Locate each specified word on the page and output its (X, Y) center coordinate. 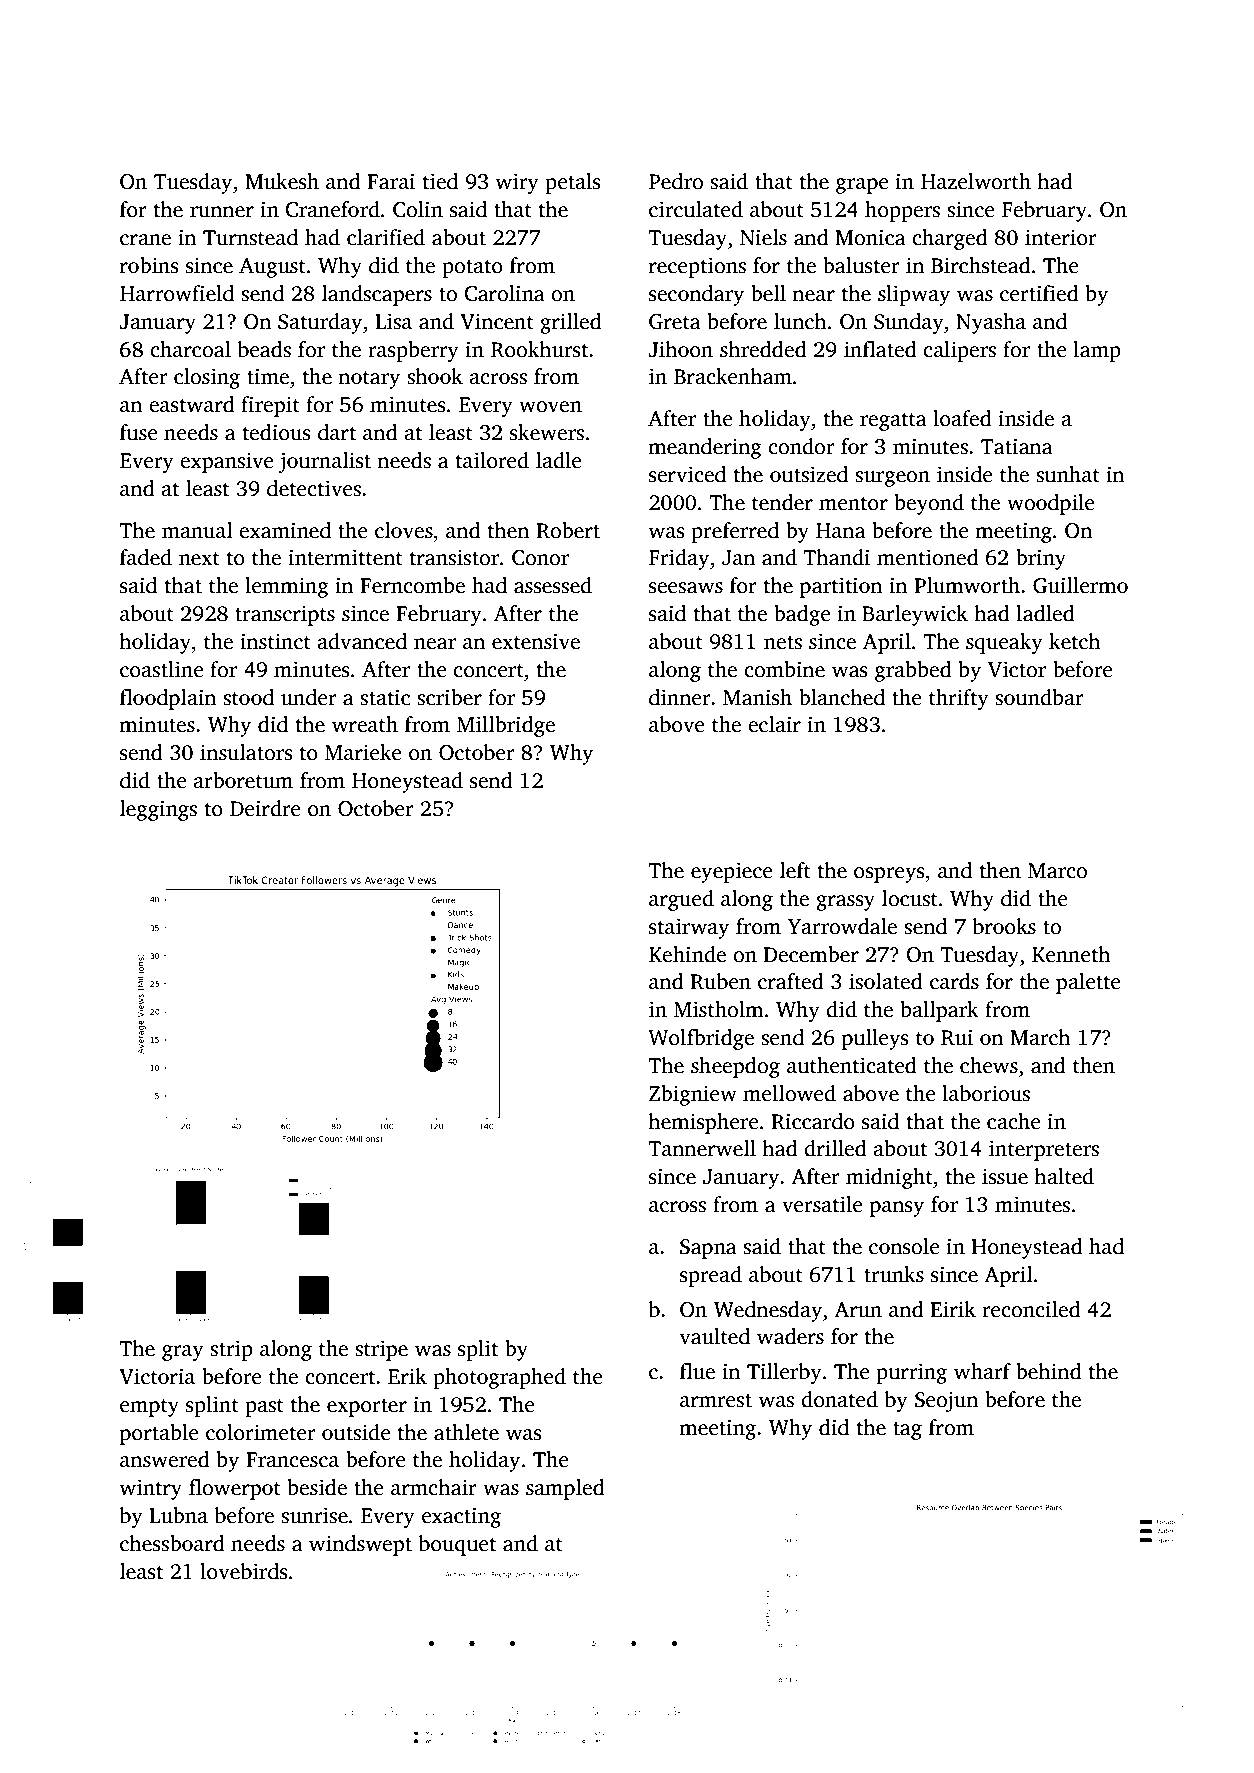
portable (159, 1434)
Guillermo (1080, 585)
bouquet (457, 1545)
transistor (454, 557)
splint (212, 1406)
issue (1005, 1176)
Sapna (708, 1249)
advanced (362, 641)
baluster (861, 265)
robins (149, 265)
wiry (517, 183)
